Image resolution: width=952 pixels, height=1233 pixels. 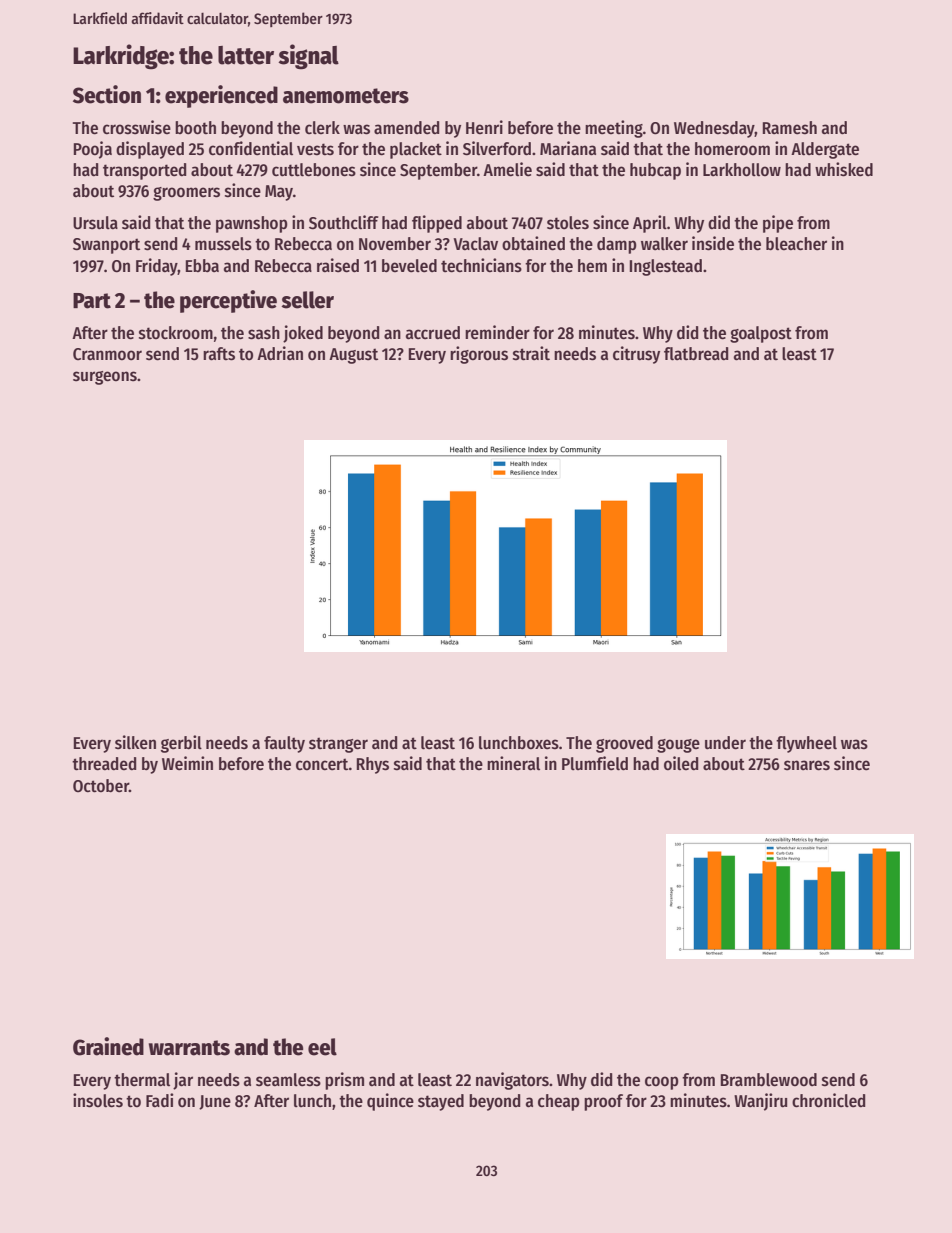 What do you see at coordinates (221, 96) in the page?
I see `experienced` at bounding box center [221, 96].
